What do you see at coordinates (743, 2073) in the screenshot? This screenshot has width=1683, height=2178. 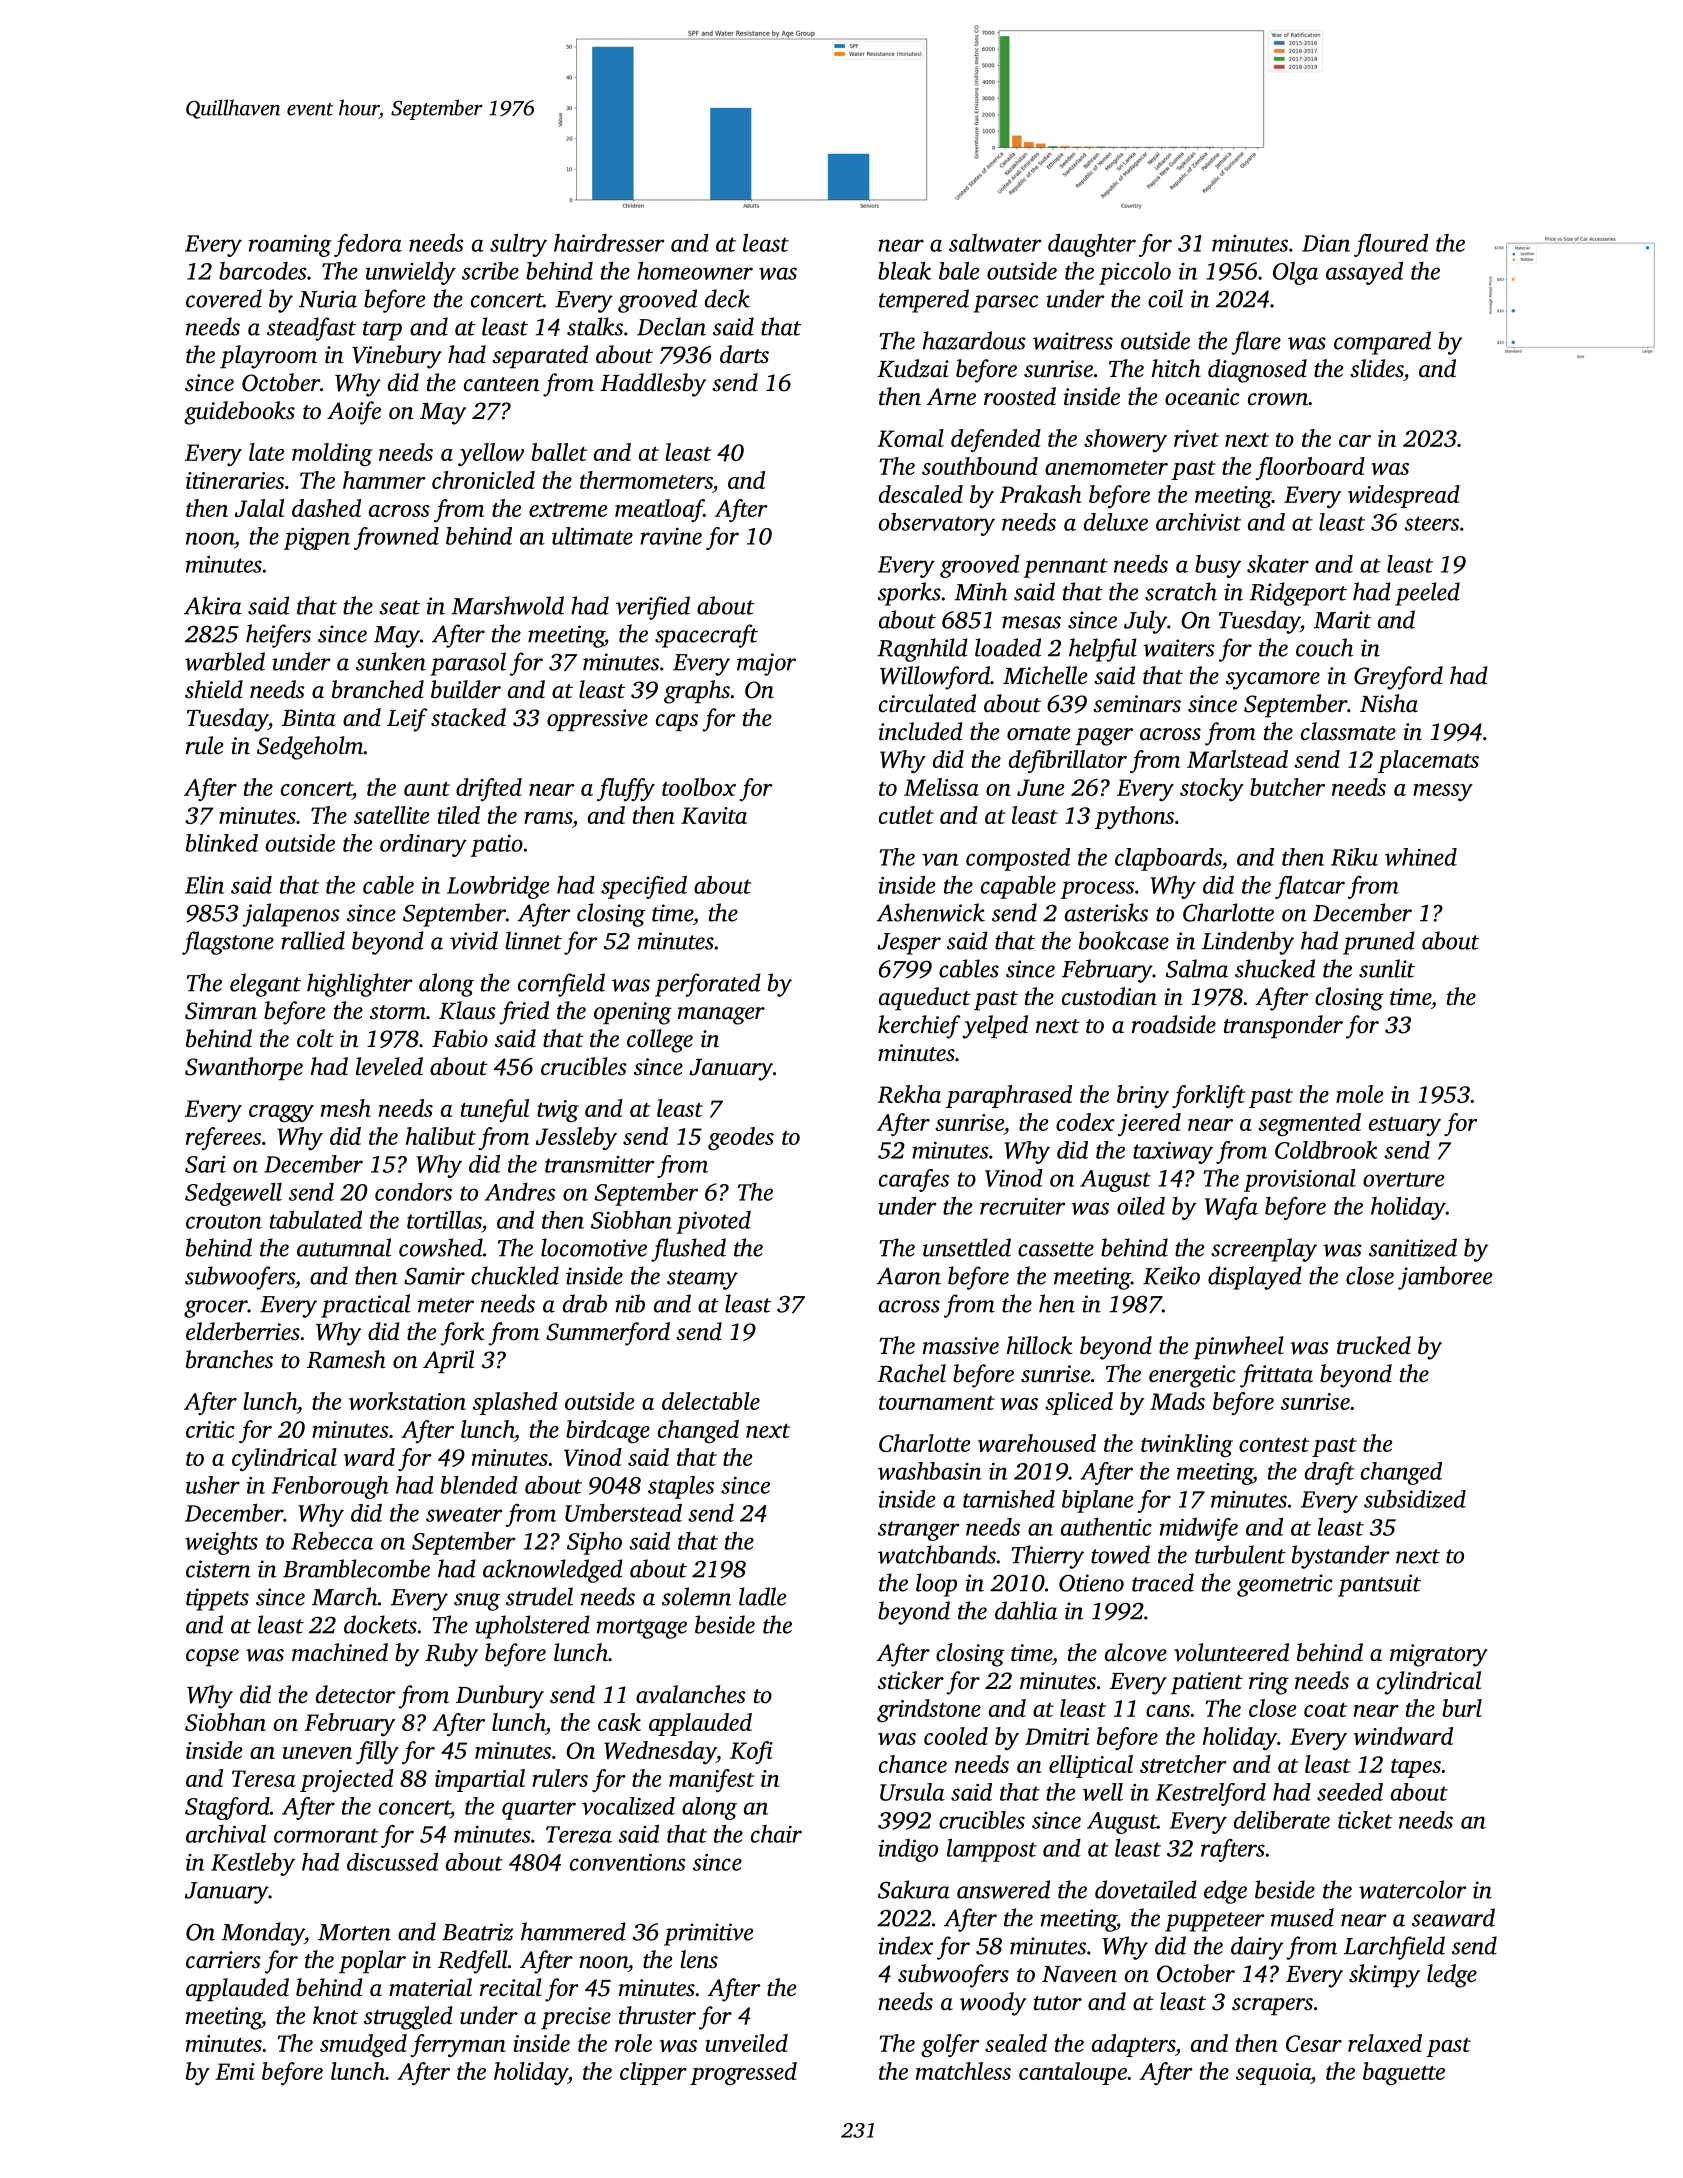 I see `progressed` at bounding box center [743, 2073].
